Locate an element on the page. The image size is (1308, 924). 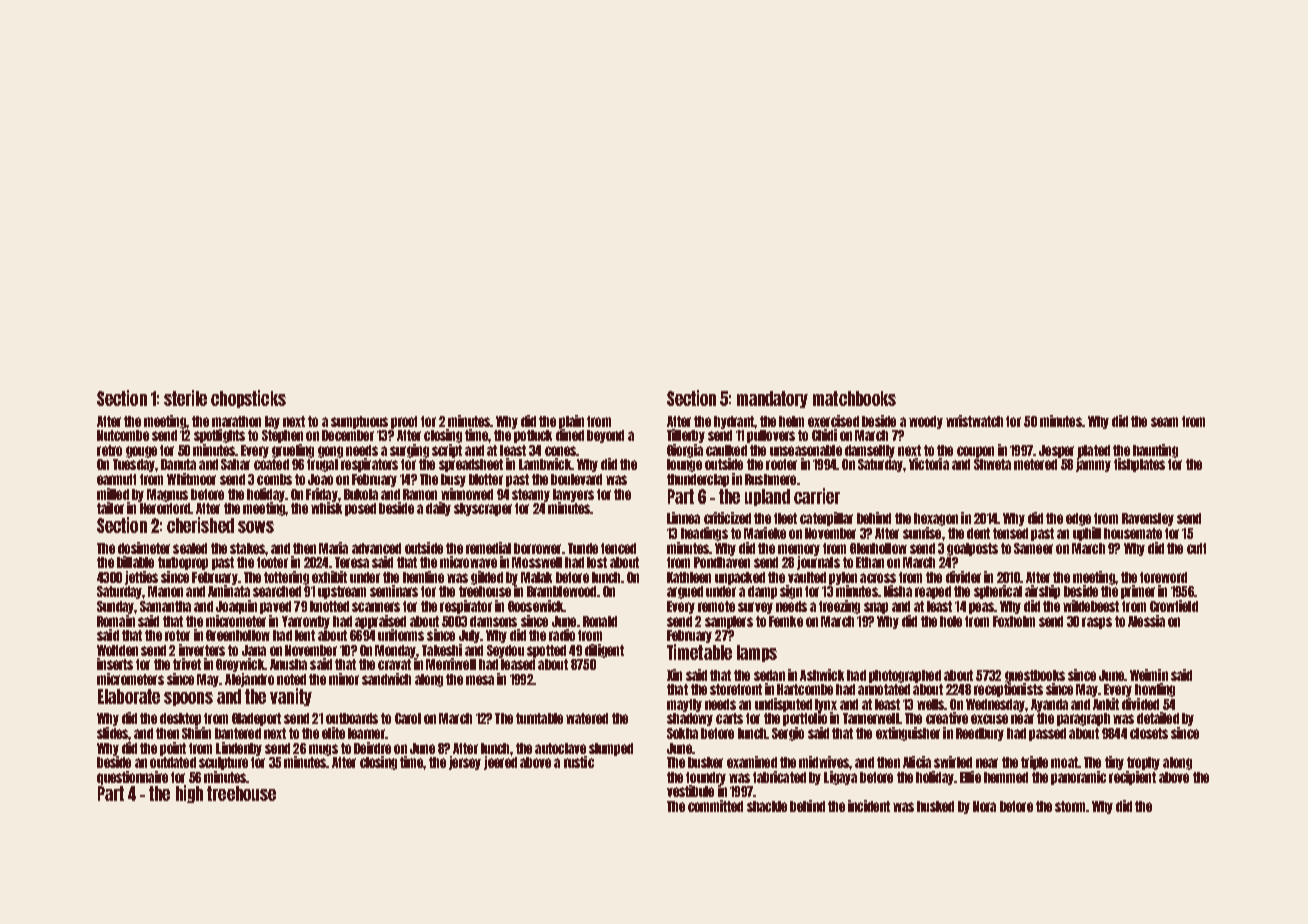
hemmed is located at coordinates (1006, 777).
